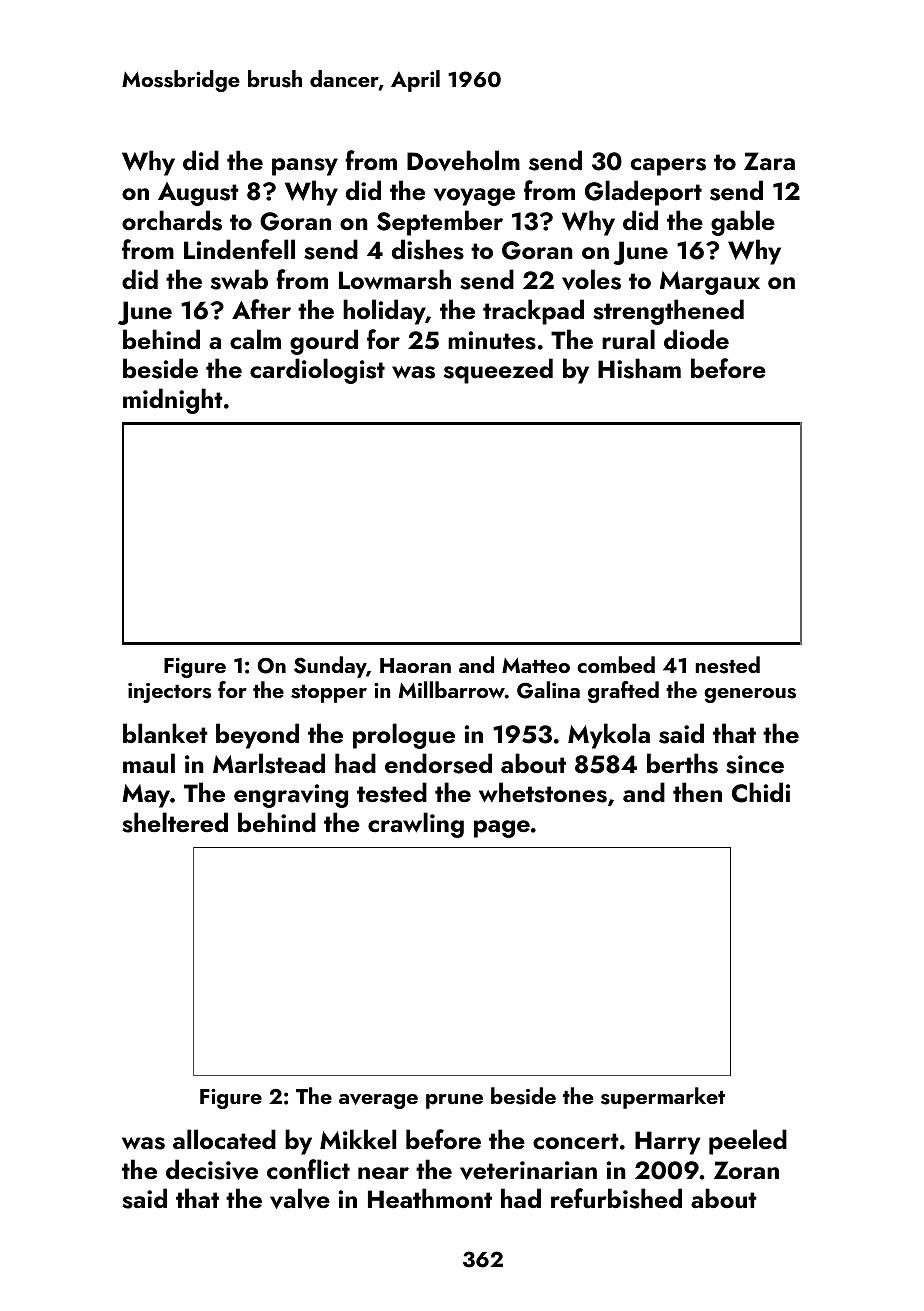 The image size is (924, 1311). Describe the element at coordinates (324, 342) in the page. I see `gourd` at that location.
